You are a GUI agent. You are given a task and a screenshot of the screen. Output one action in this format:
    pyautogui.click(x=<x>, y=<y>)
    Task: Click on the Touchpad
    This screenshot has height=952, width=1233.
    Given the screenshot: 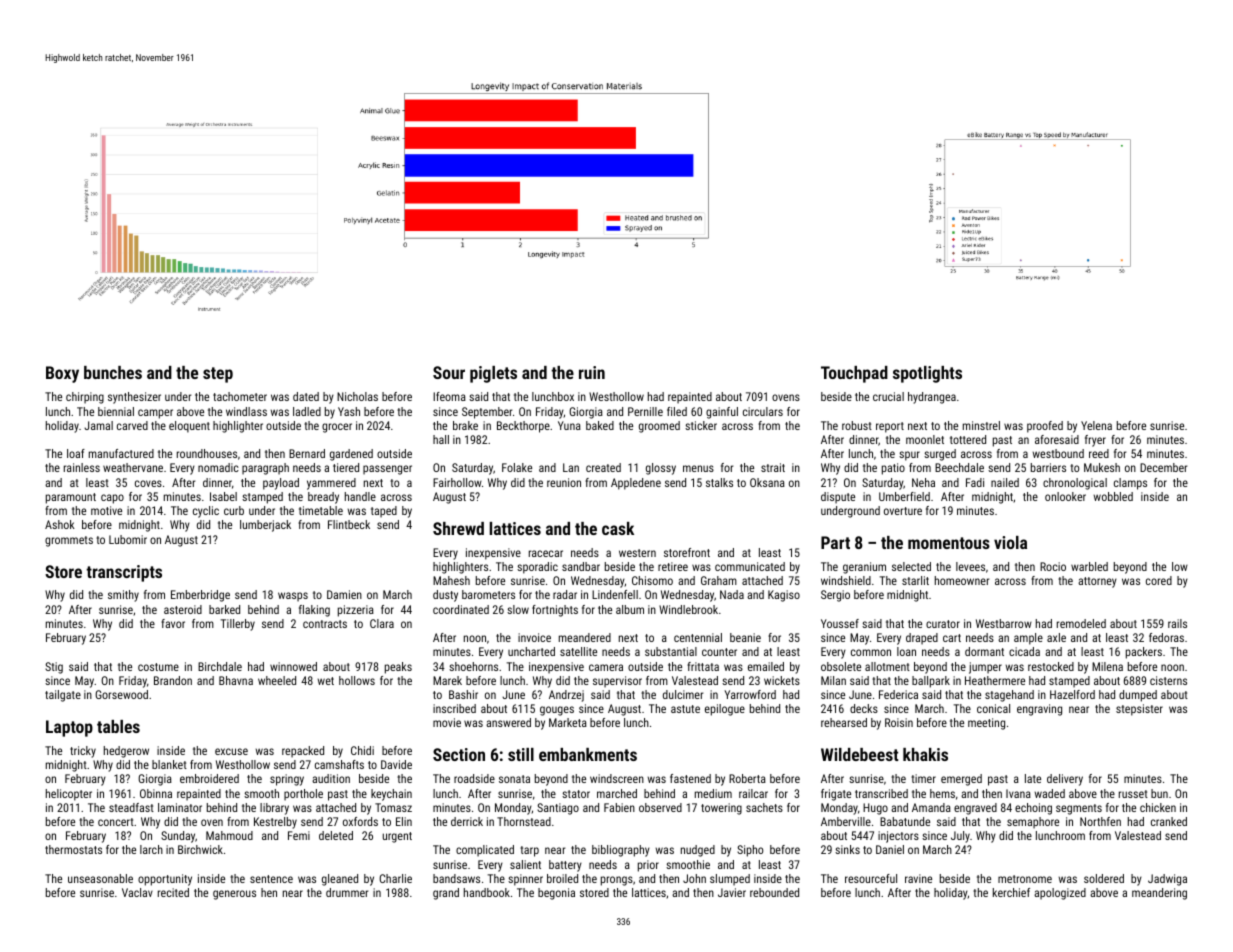 What is the action you would take?
    pyautogui.click(x=854, y=374)
